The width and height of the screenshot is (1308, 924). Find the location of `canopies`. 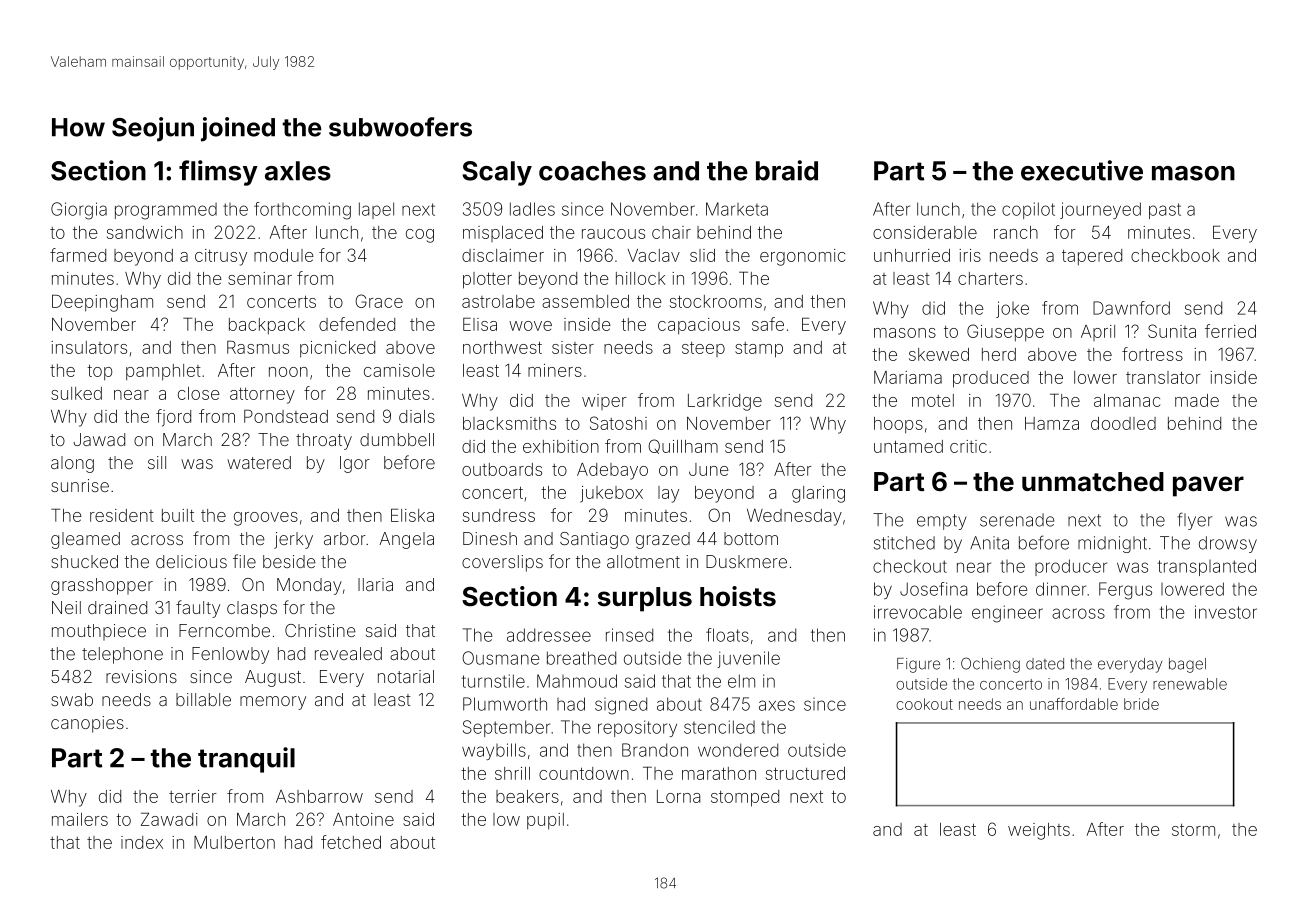

canopies is located at coordinates (87, 724).
